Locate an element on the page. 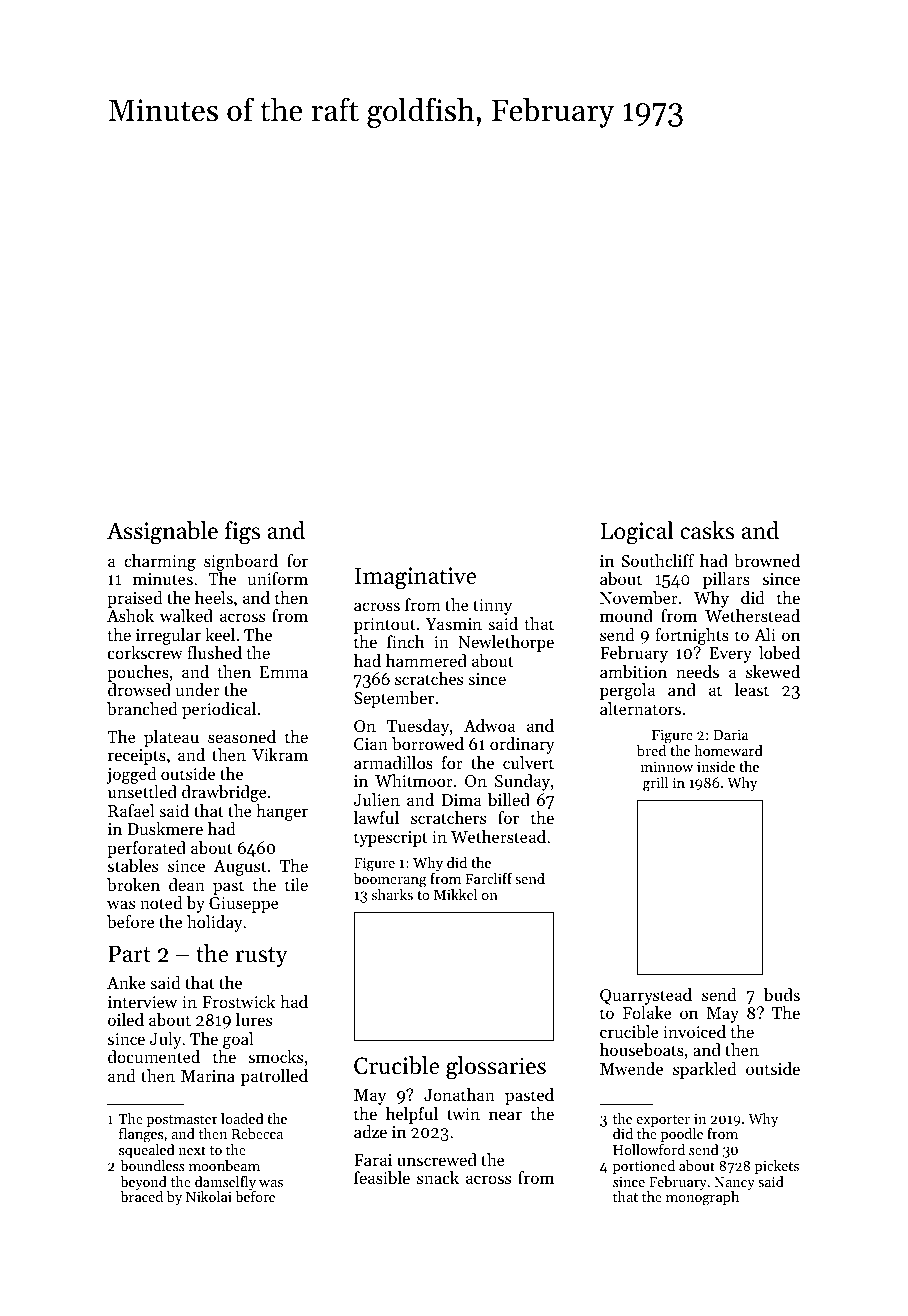 The height and width of the page is (1316, 908). charming is located at coordinates (160, 562).
